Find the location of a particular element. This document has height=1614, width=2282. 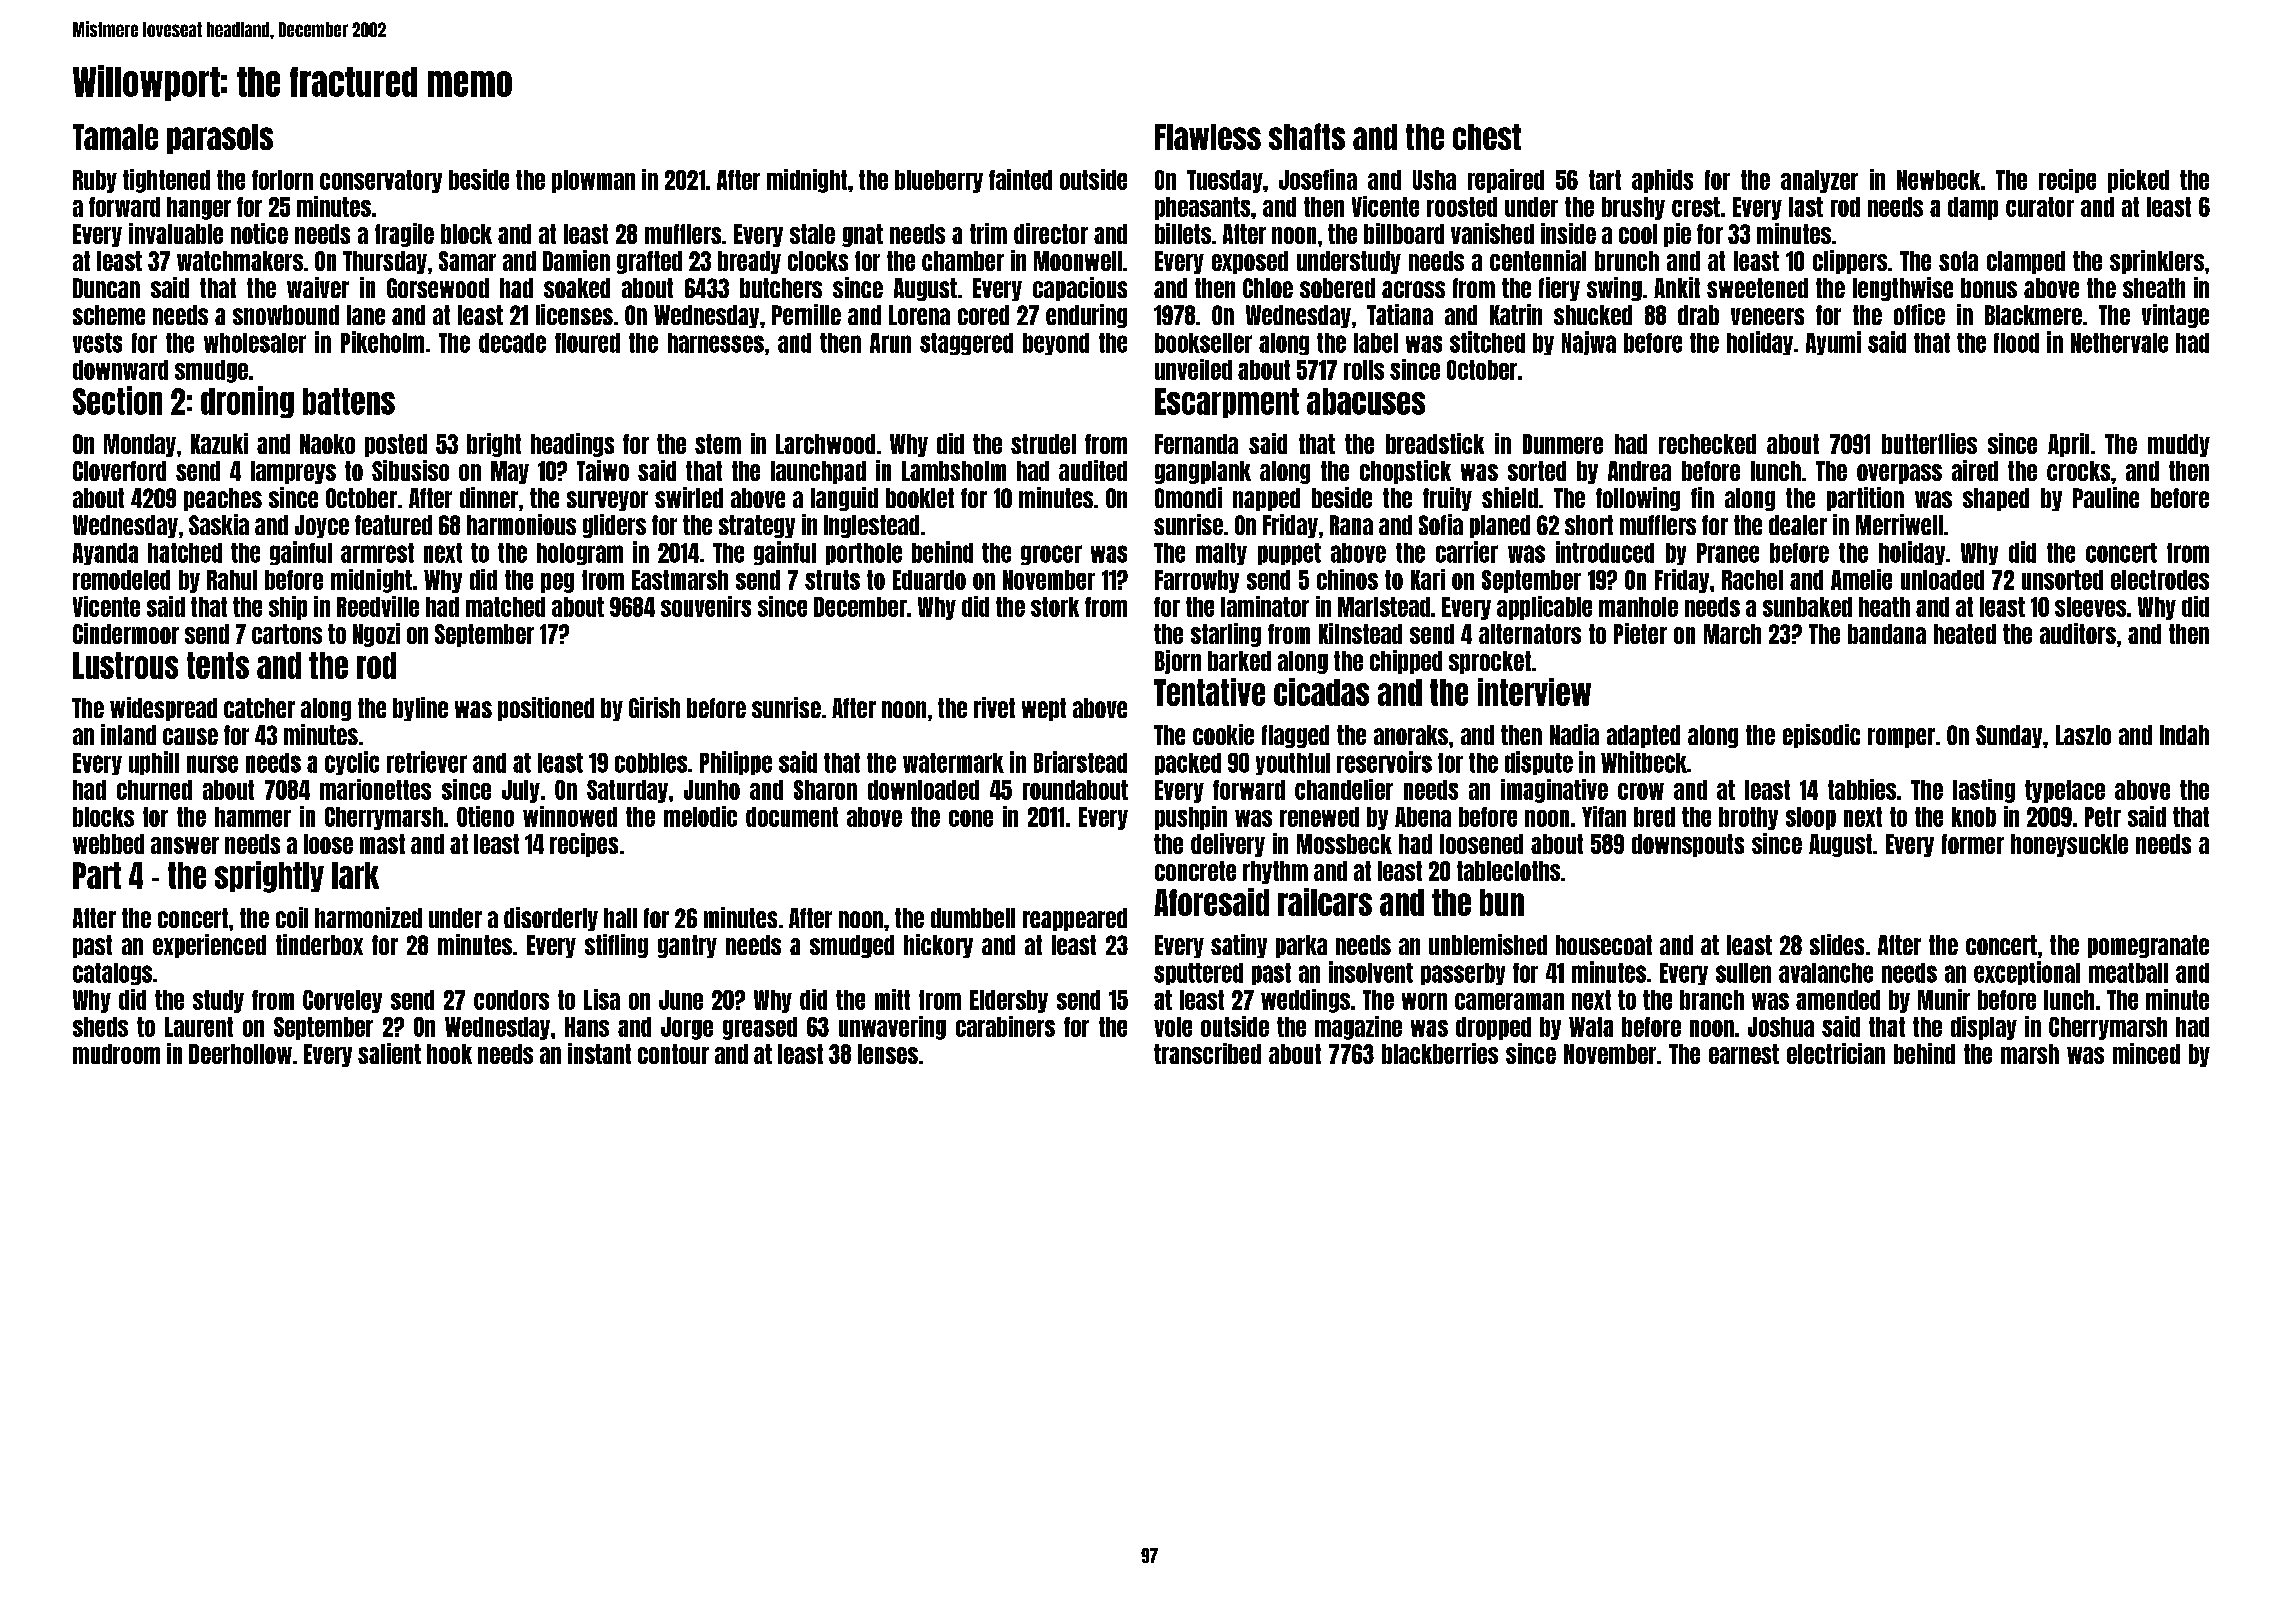

watchmakers is located at coordinates (240, 261).
